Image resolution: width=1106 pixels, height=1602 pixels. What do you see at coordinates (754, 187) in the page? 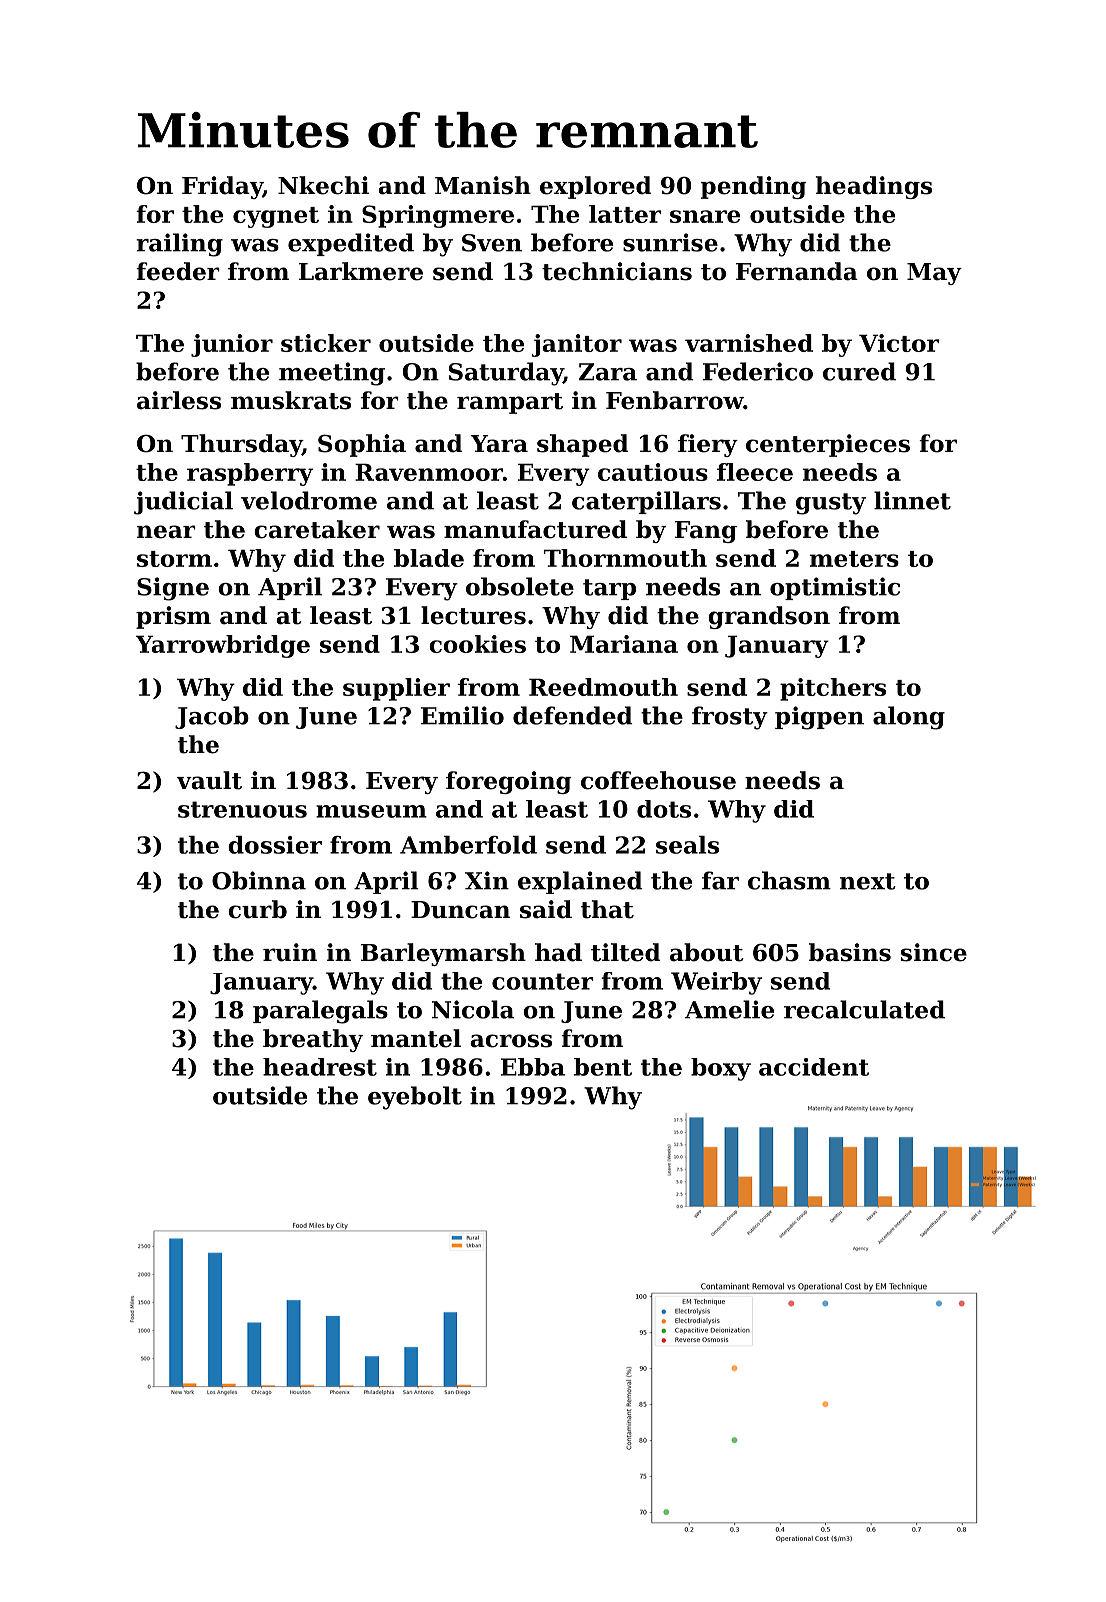
I see `pending` at bounding box center [754, 187].
